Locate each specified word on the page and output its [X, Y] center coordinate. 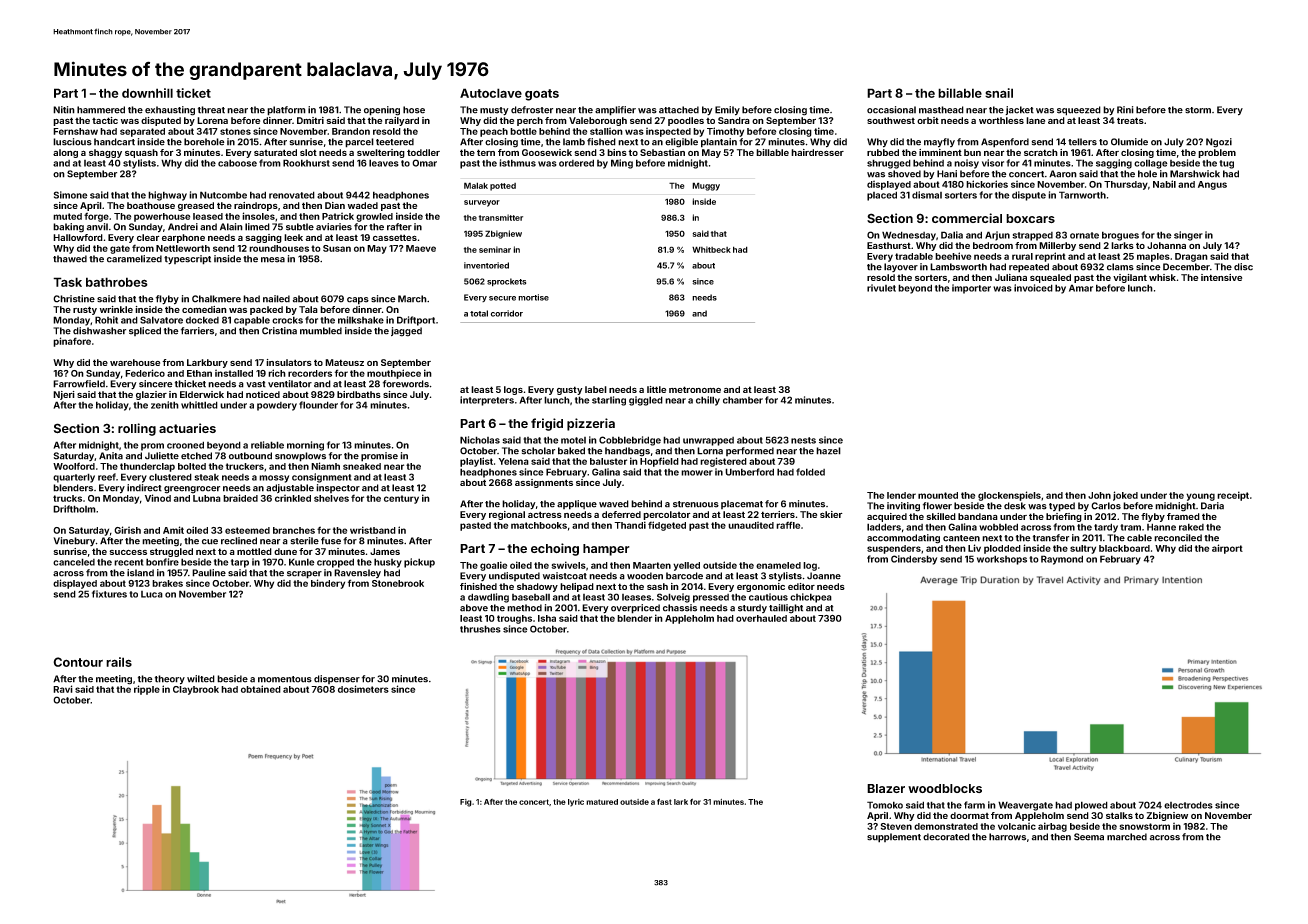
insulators [289, 362]
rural [1022, 256]
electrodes [1188, 805]
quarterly [74, 478]
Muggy [706, 186]
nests [803, 440]
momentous [285, 679]
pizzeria [591, 424]
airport [1227, 549]
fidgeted [667, 526]
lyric [576, 803]
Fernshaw [75, 131]
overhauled [761, 618]
